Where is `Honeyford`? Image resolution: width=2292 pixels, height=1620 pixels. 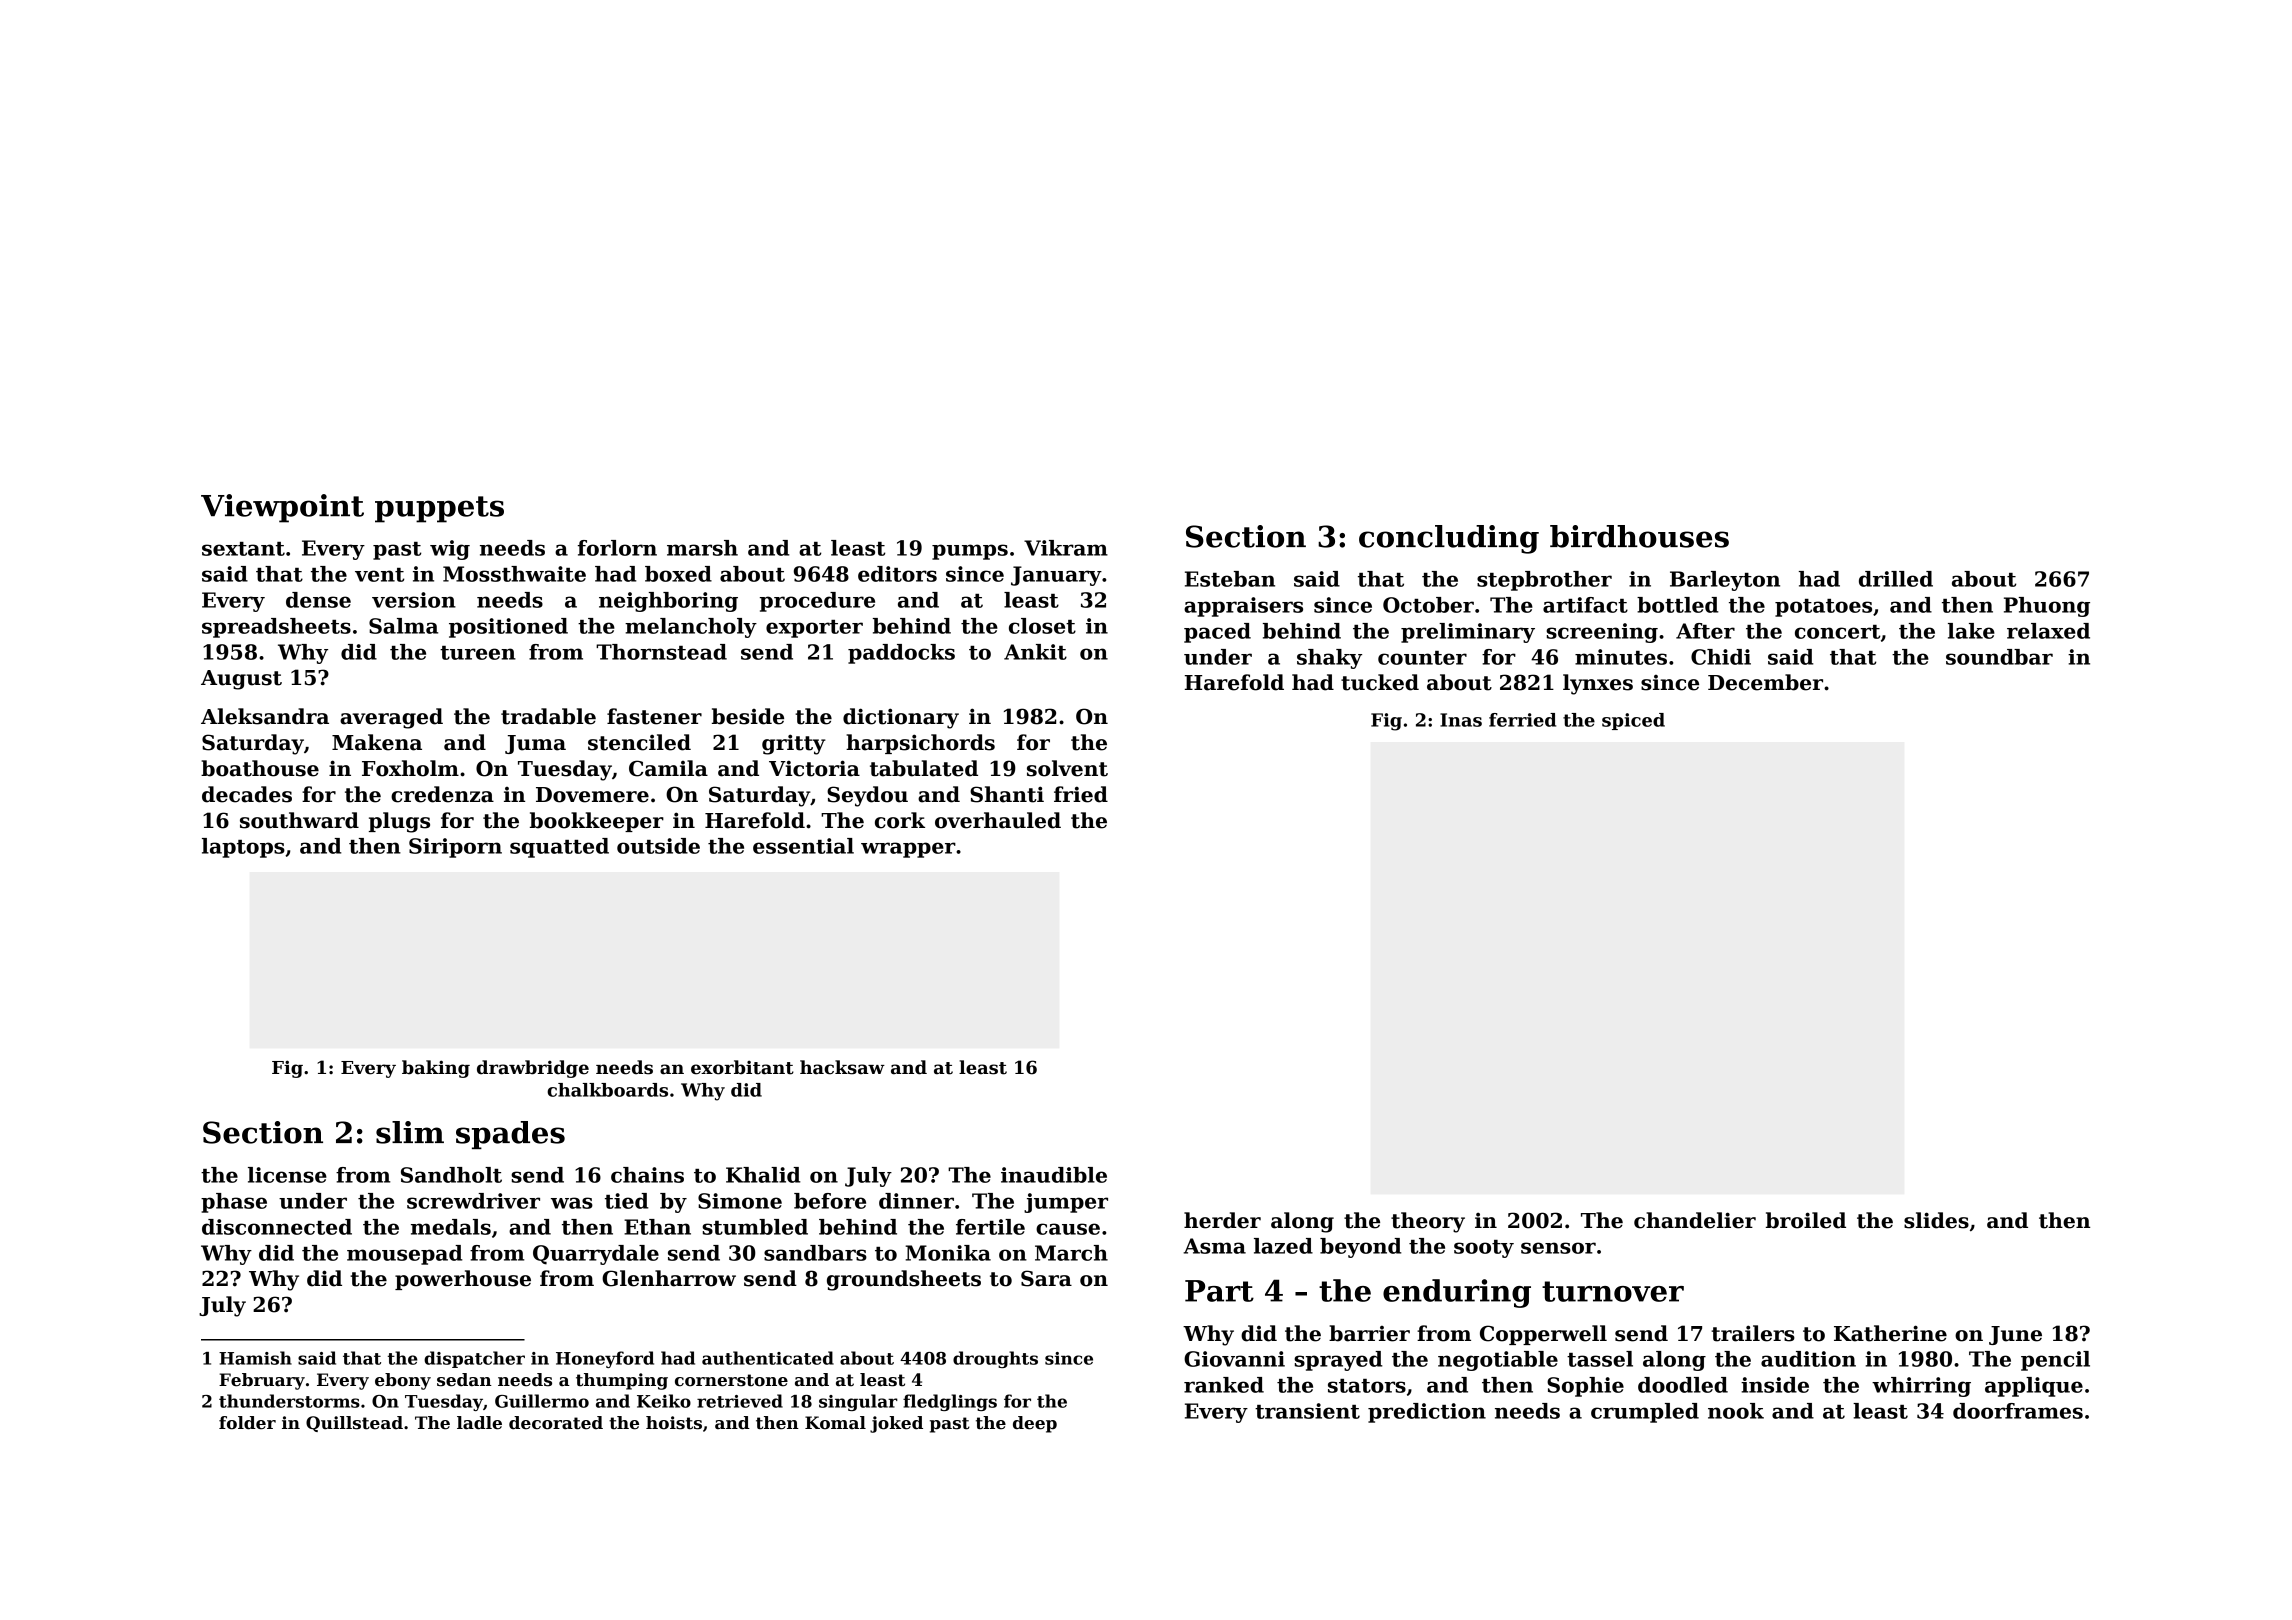 Honeyford is located at coordinates (605, 1359).
